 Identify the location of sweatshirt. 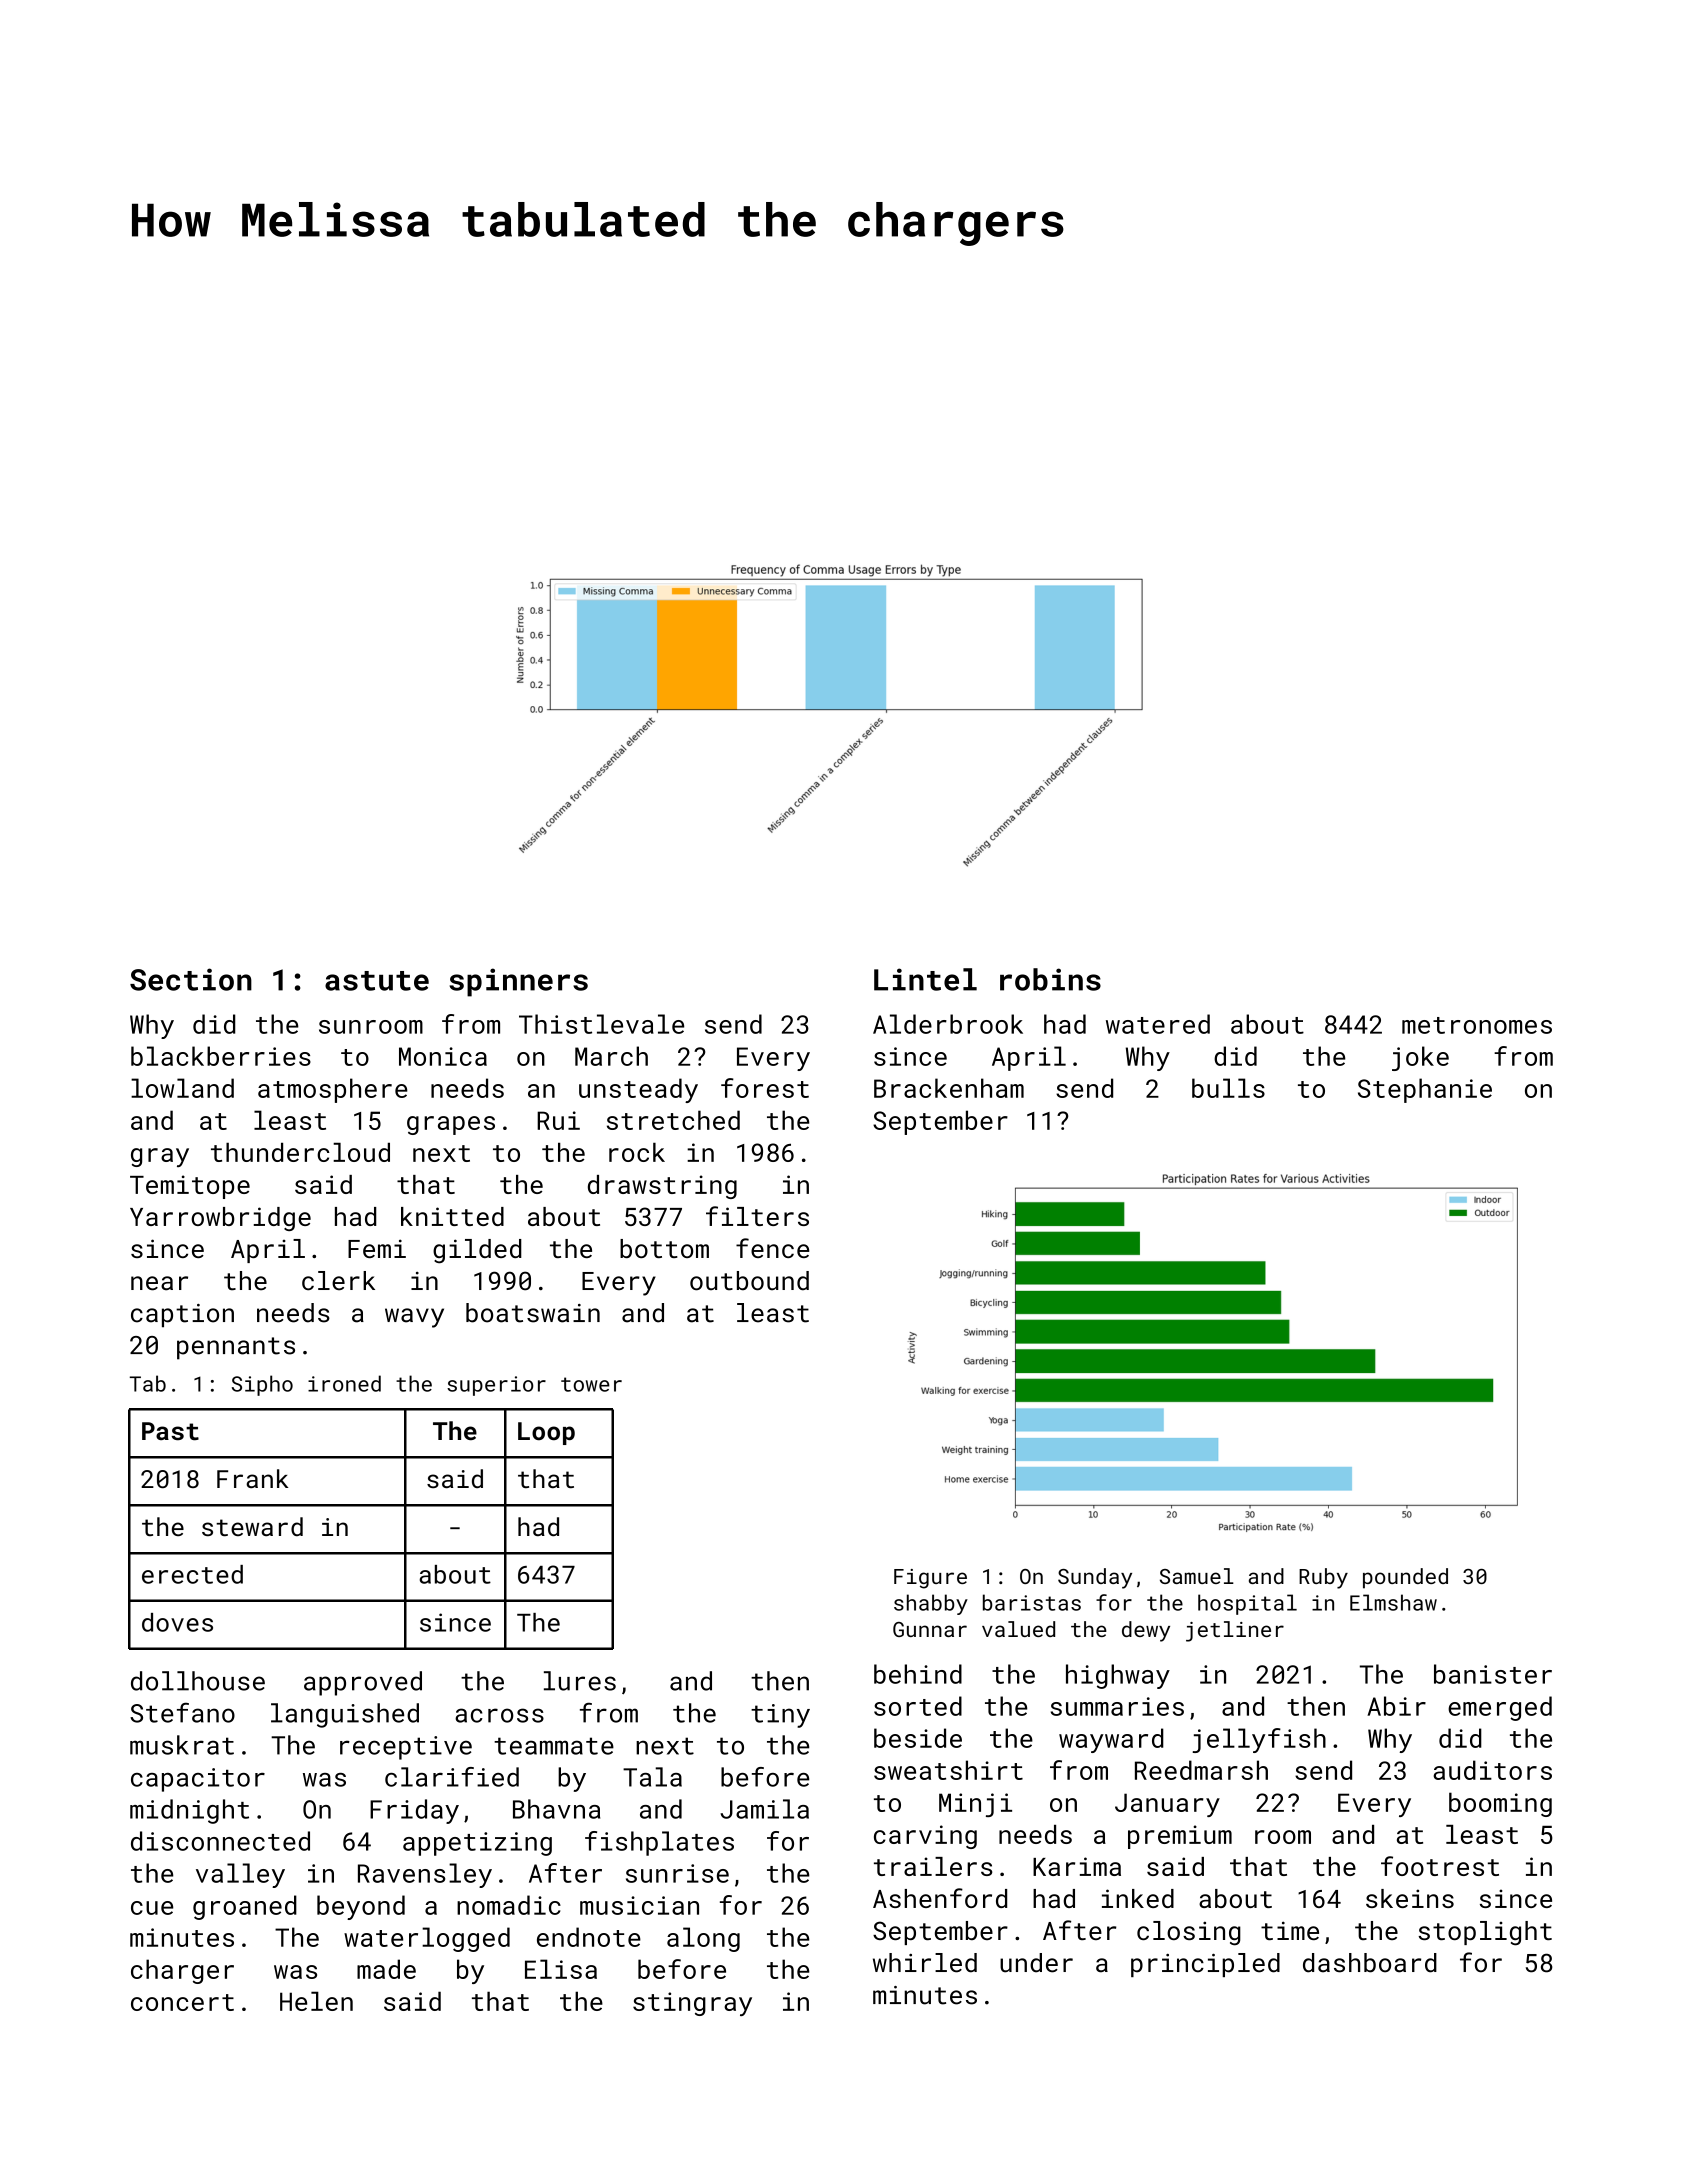
(948, 1770).
